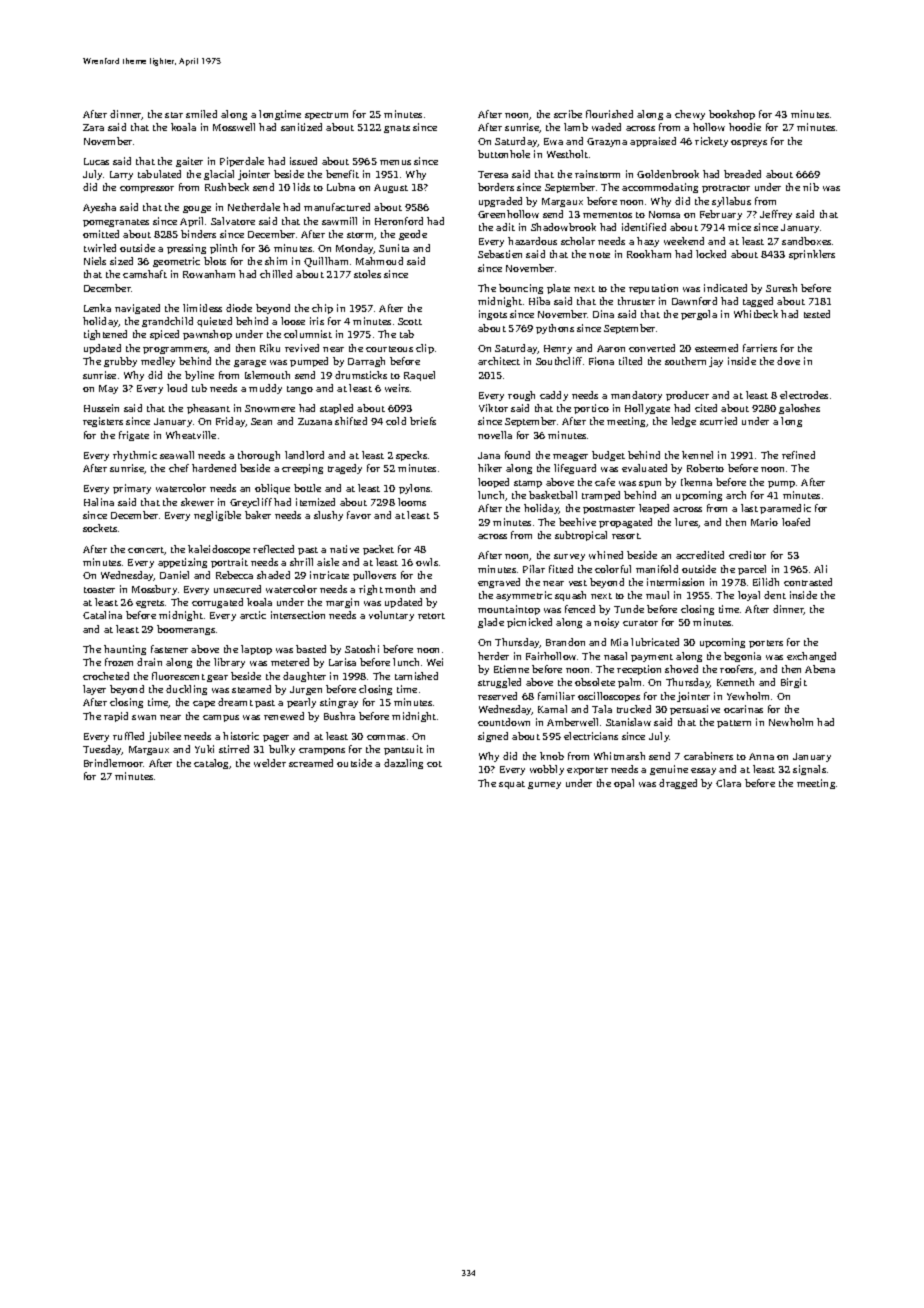 Image resolution: width=924 pixels, height=1308 pixels. I want to click on Hussein, so click(101, 408).
